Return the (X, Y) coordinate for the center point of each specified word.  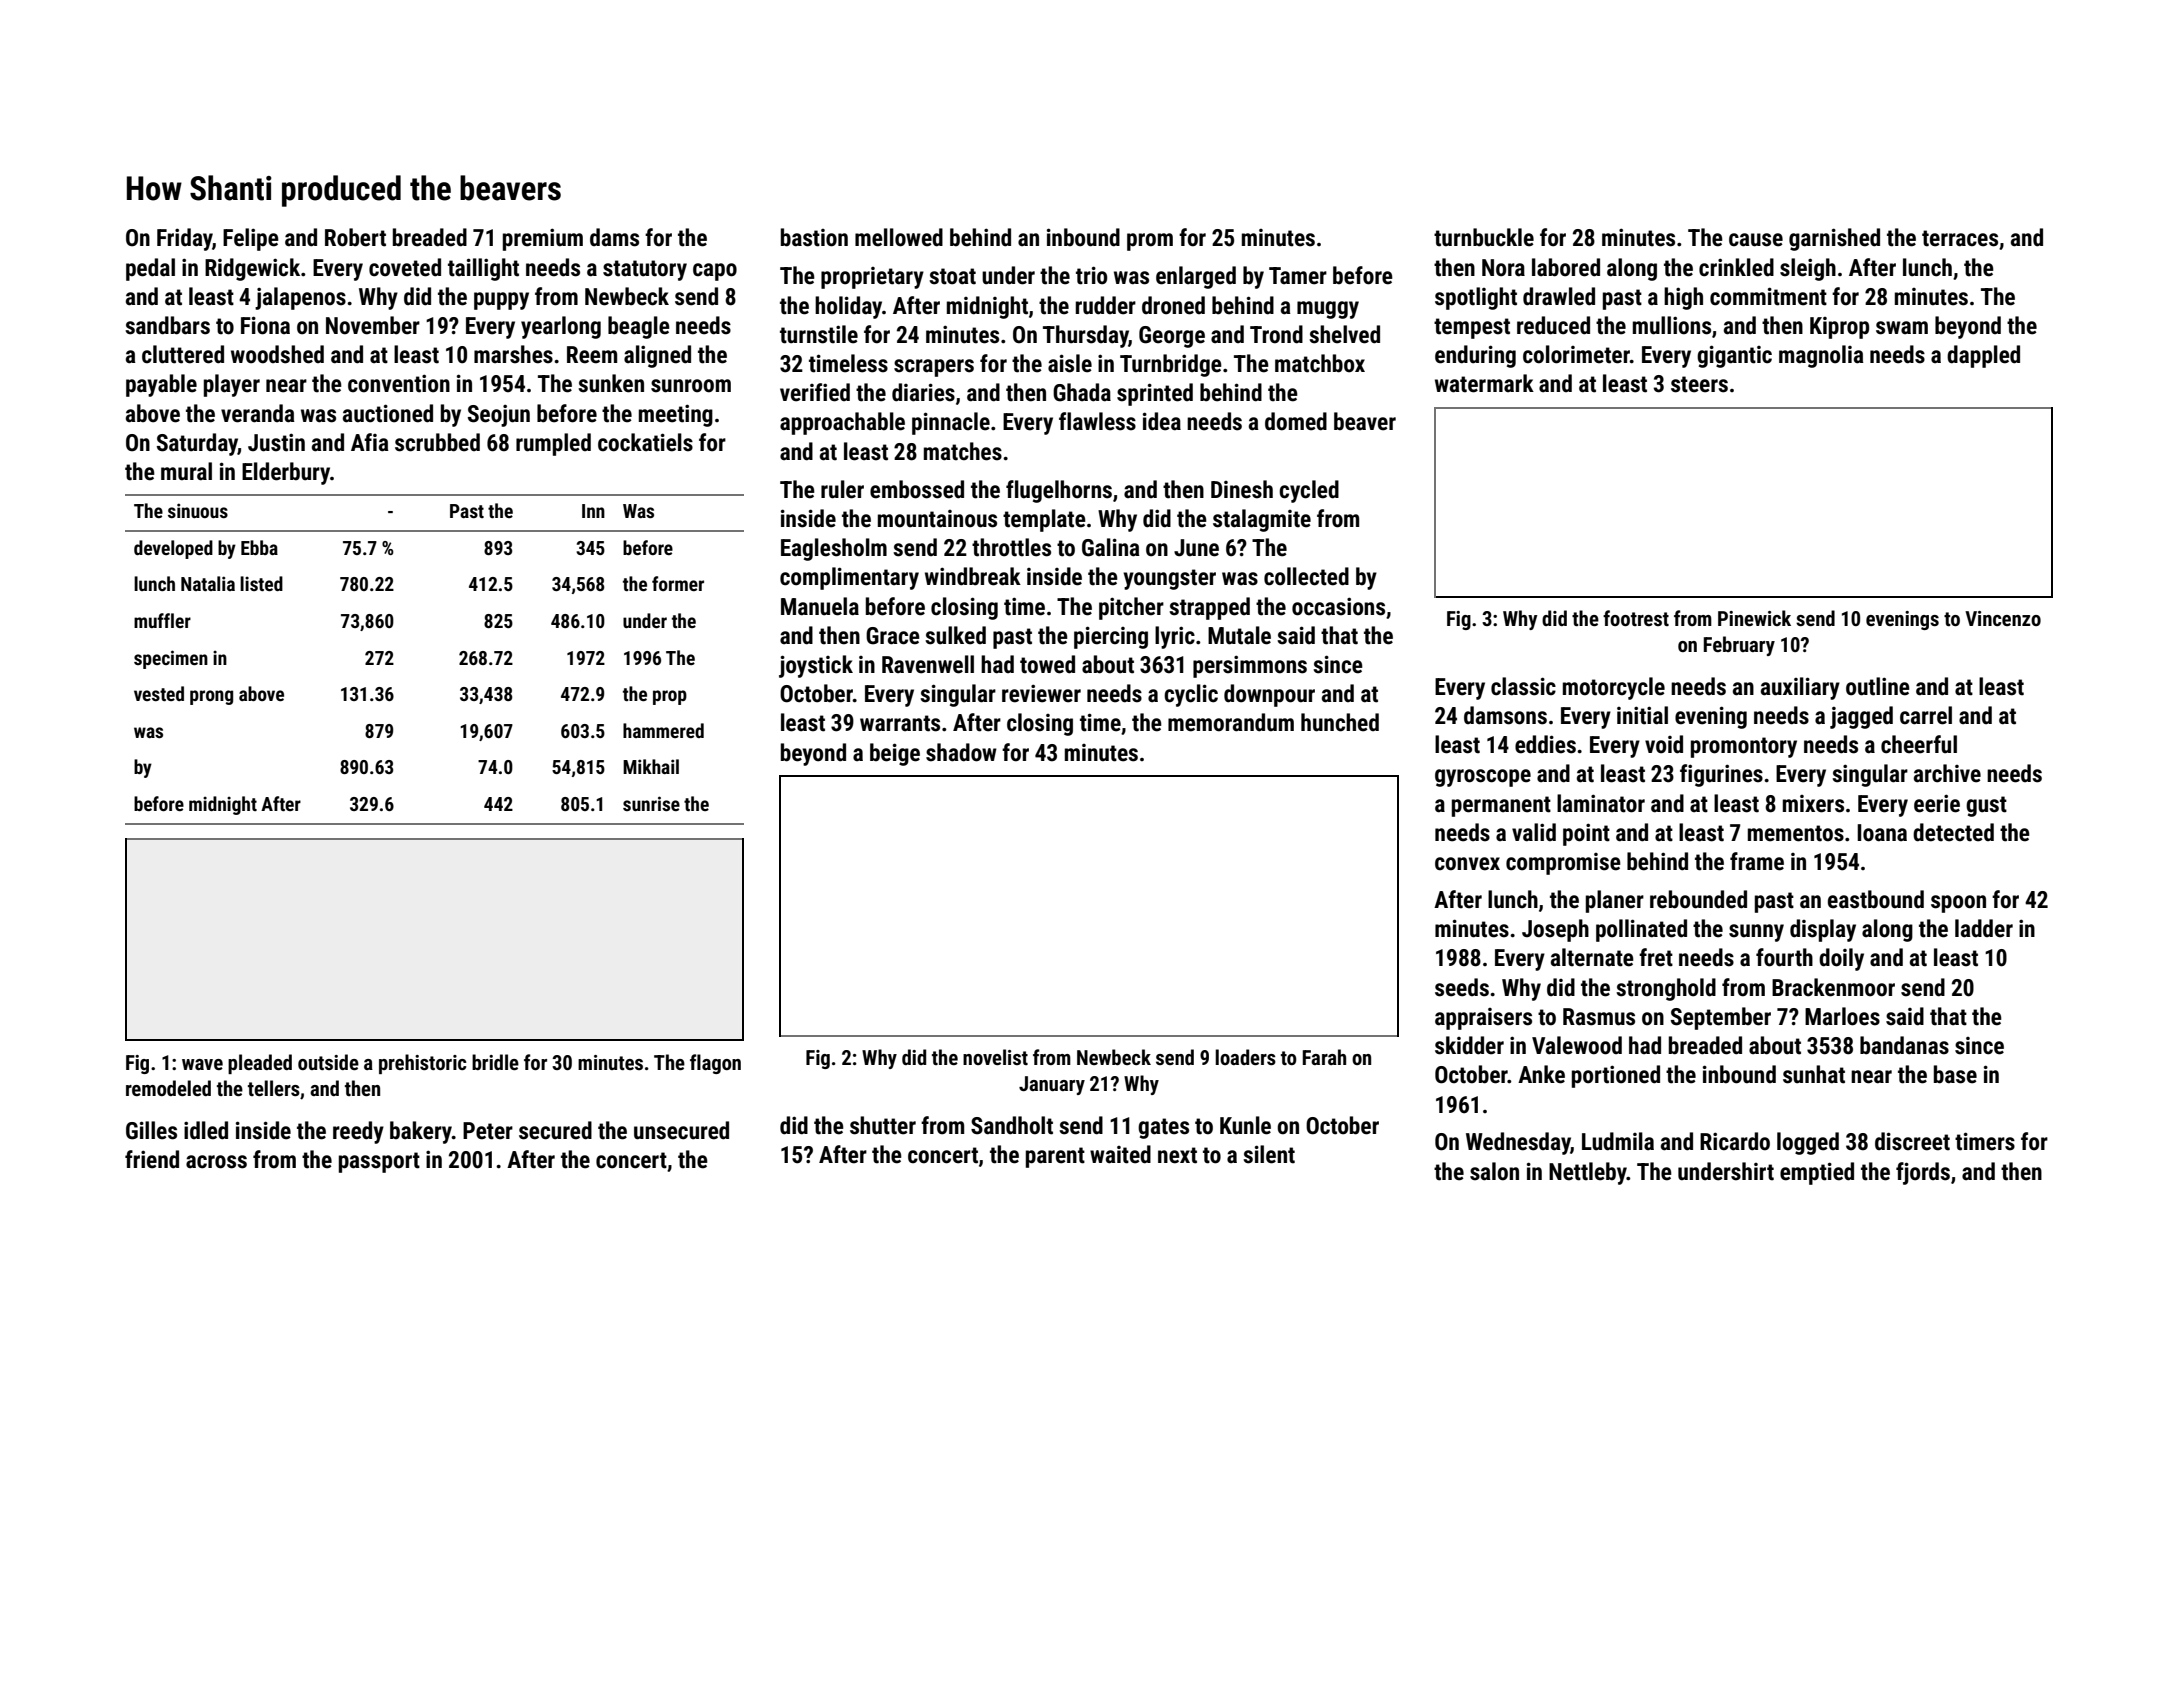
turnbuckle (1484, 237)
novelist (995, 1057)
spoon (1958, 904)
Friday (184, 239)
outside (328, 1062)
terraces (1960, 238)
